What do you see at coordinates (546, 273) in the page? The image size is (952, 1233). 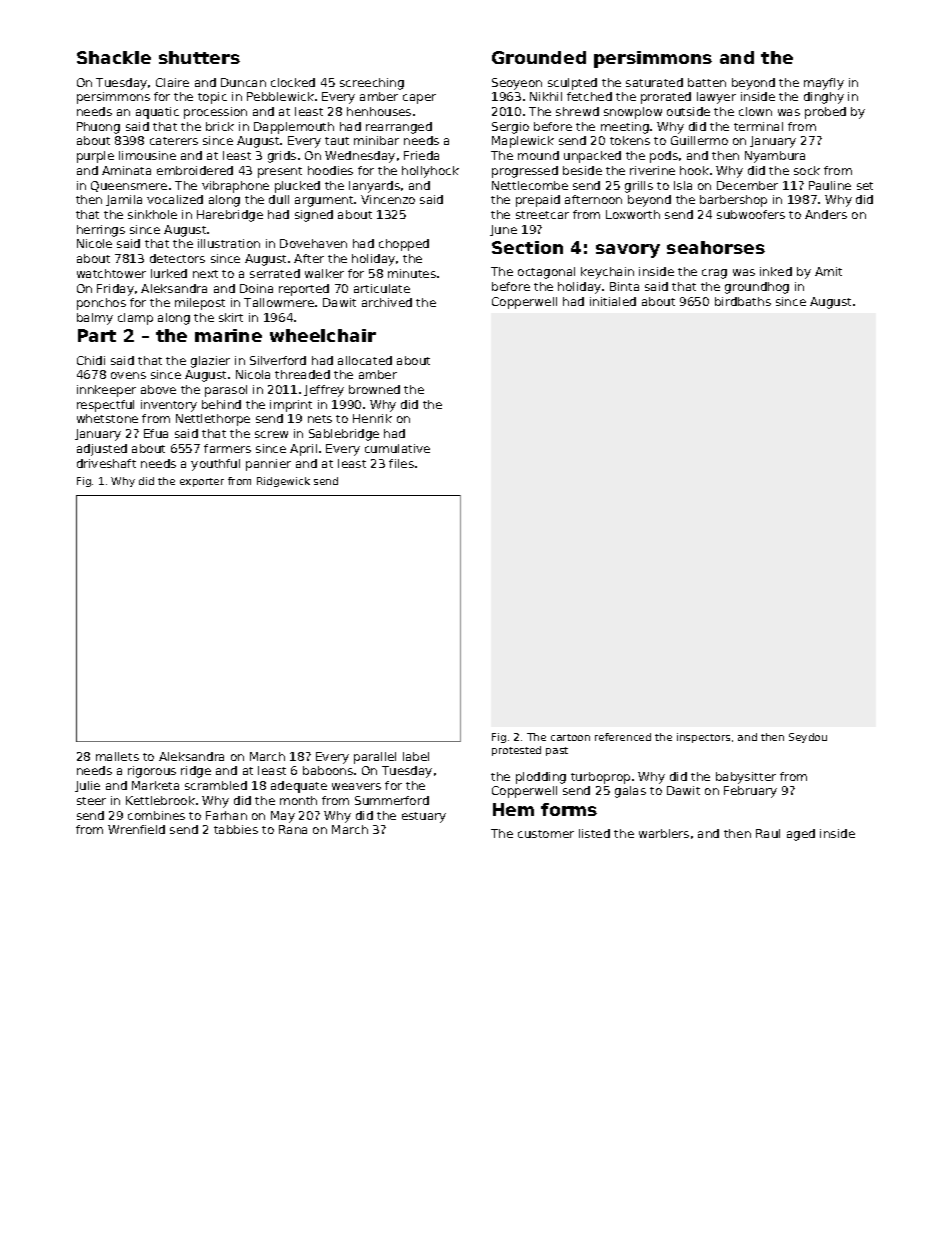 I see `octagonal` at bounding box center [546, 273].
